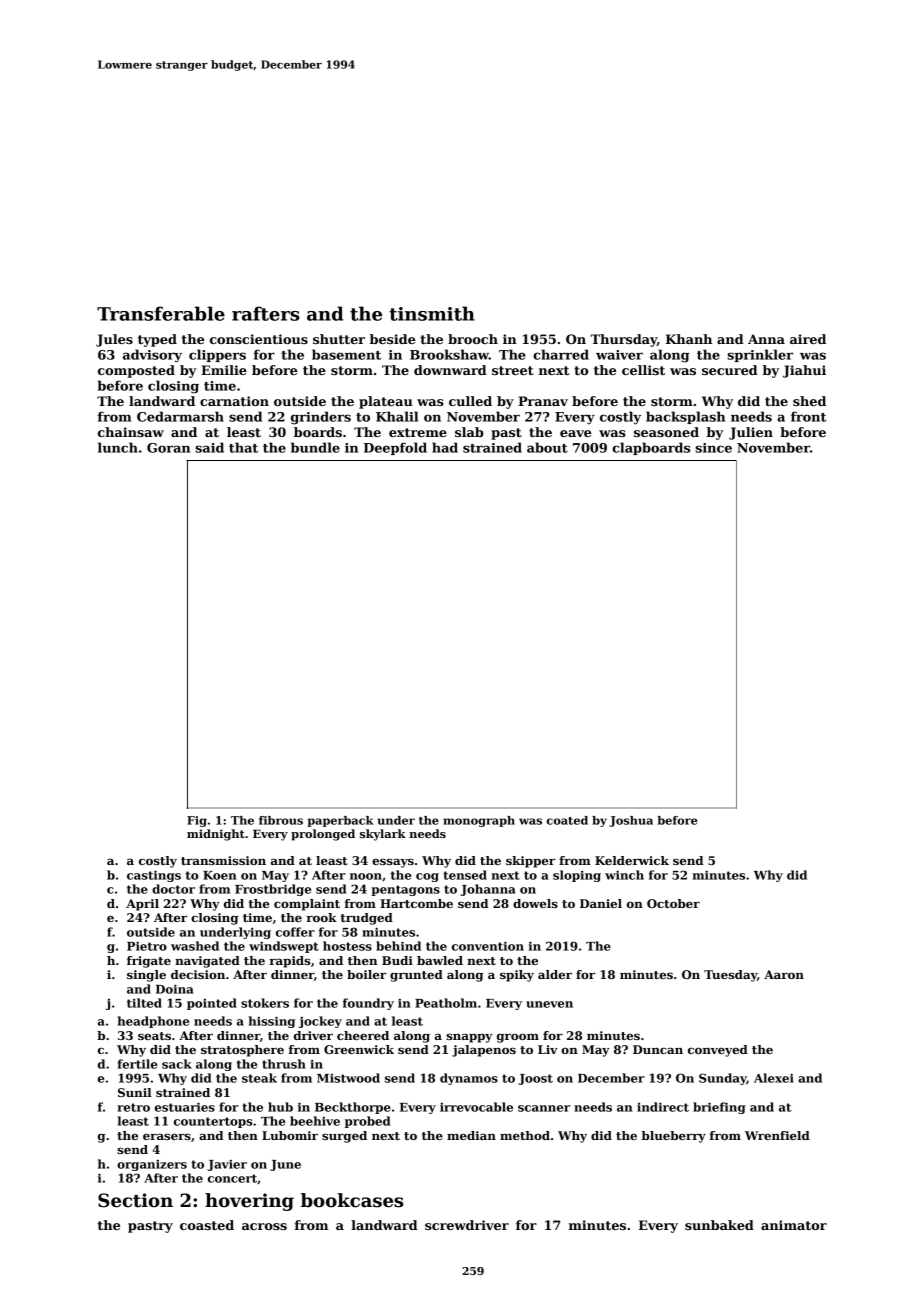 The image size is (924, 1308). I want to click on Khanh, so click(689, 339).
